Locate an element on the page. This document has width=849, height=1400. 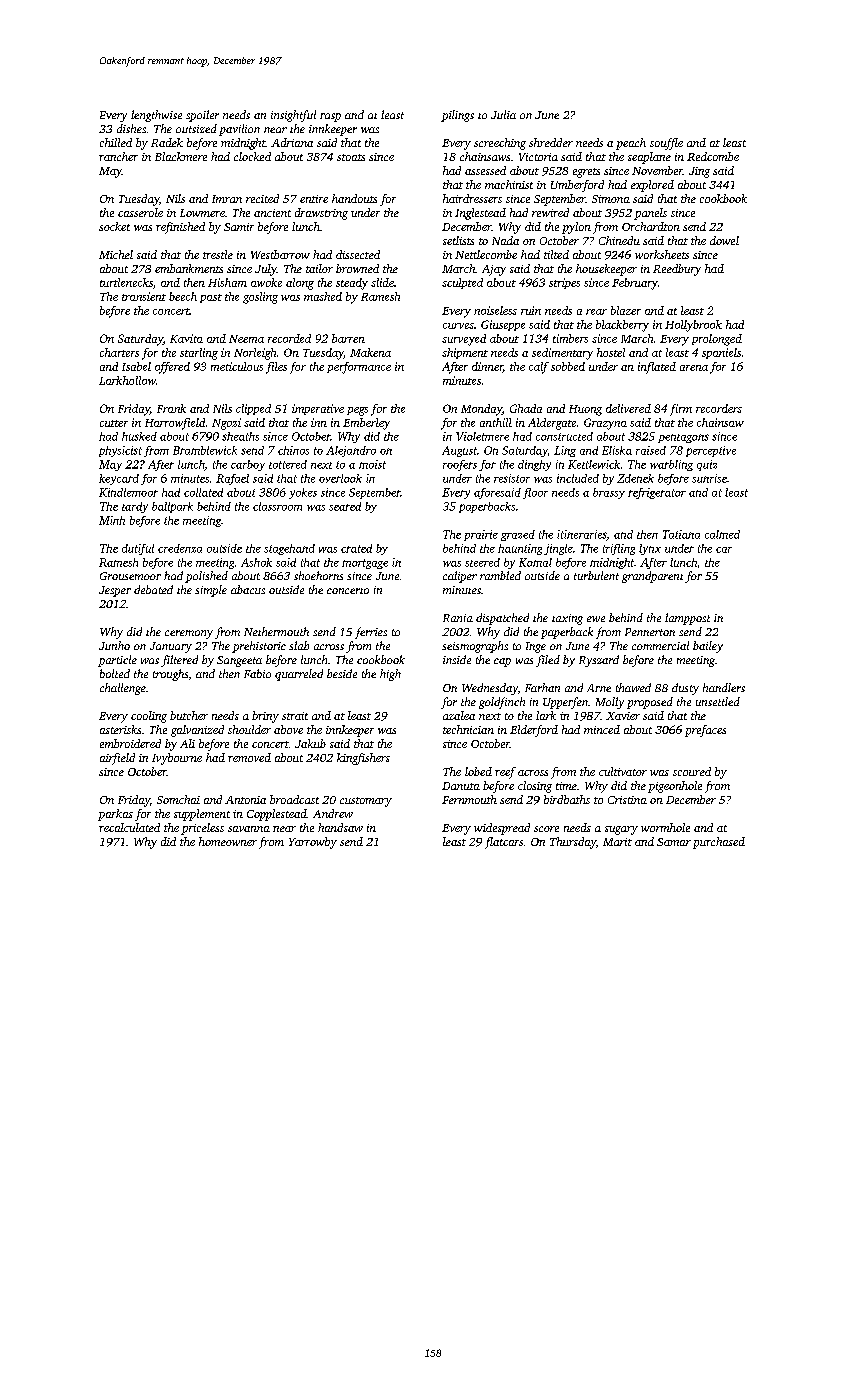
Danuta is located at coordinates (461, 786).
